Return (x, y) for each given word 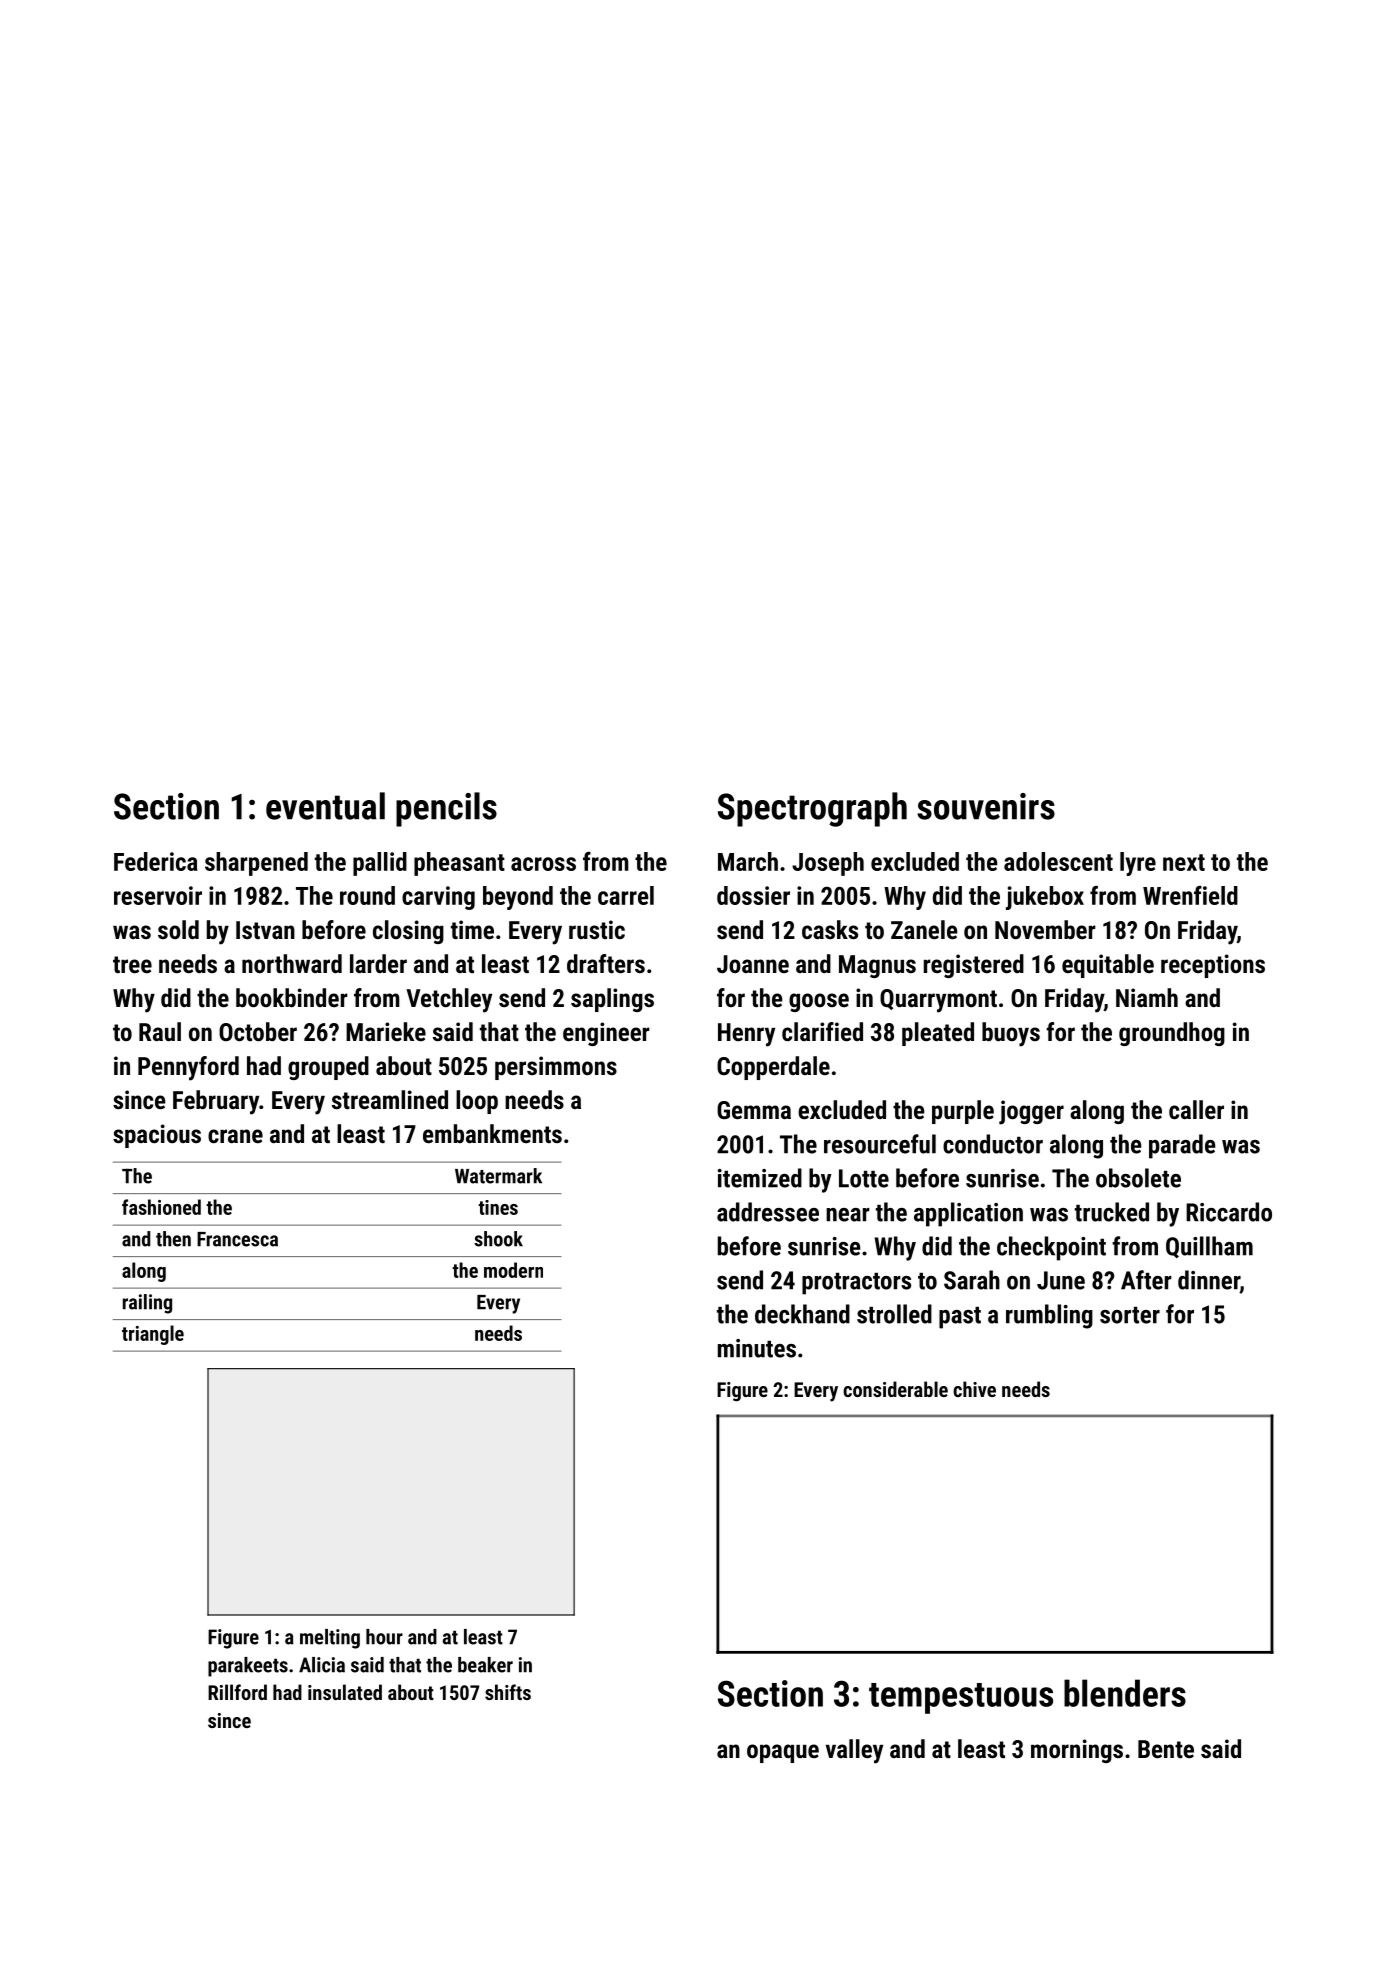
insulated (345, 1692)
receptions (1213, 966)
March (748, 861)
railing (147, 1304)
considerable (895, 1389)
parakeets (248, 1667)
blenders (1125, 1693)
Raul (160, 1031)
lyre (1138, 864)
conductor (993, 1144)
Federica (156, 861)
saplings (612, 1000)
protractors (856, 1284)
